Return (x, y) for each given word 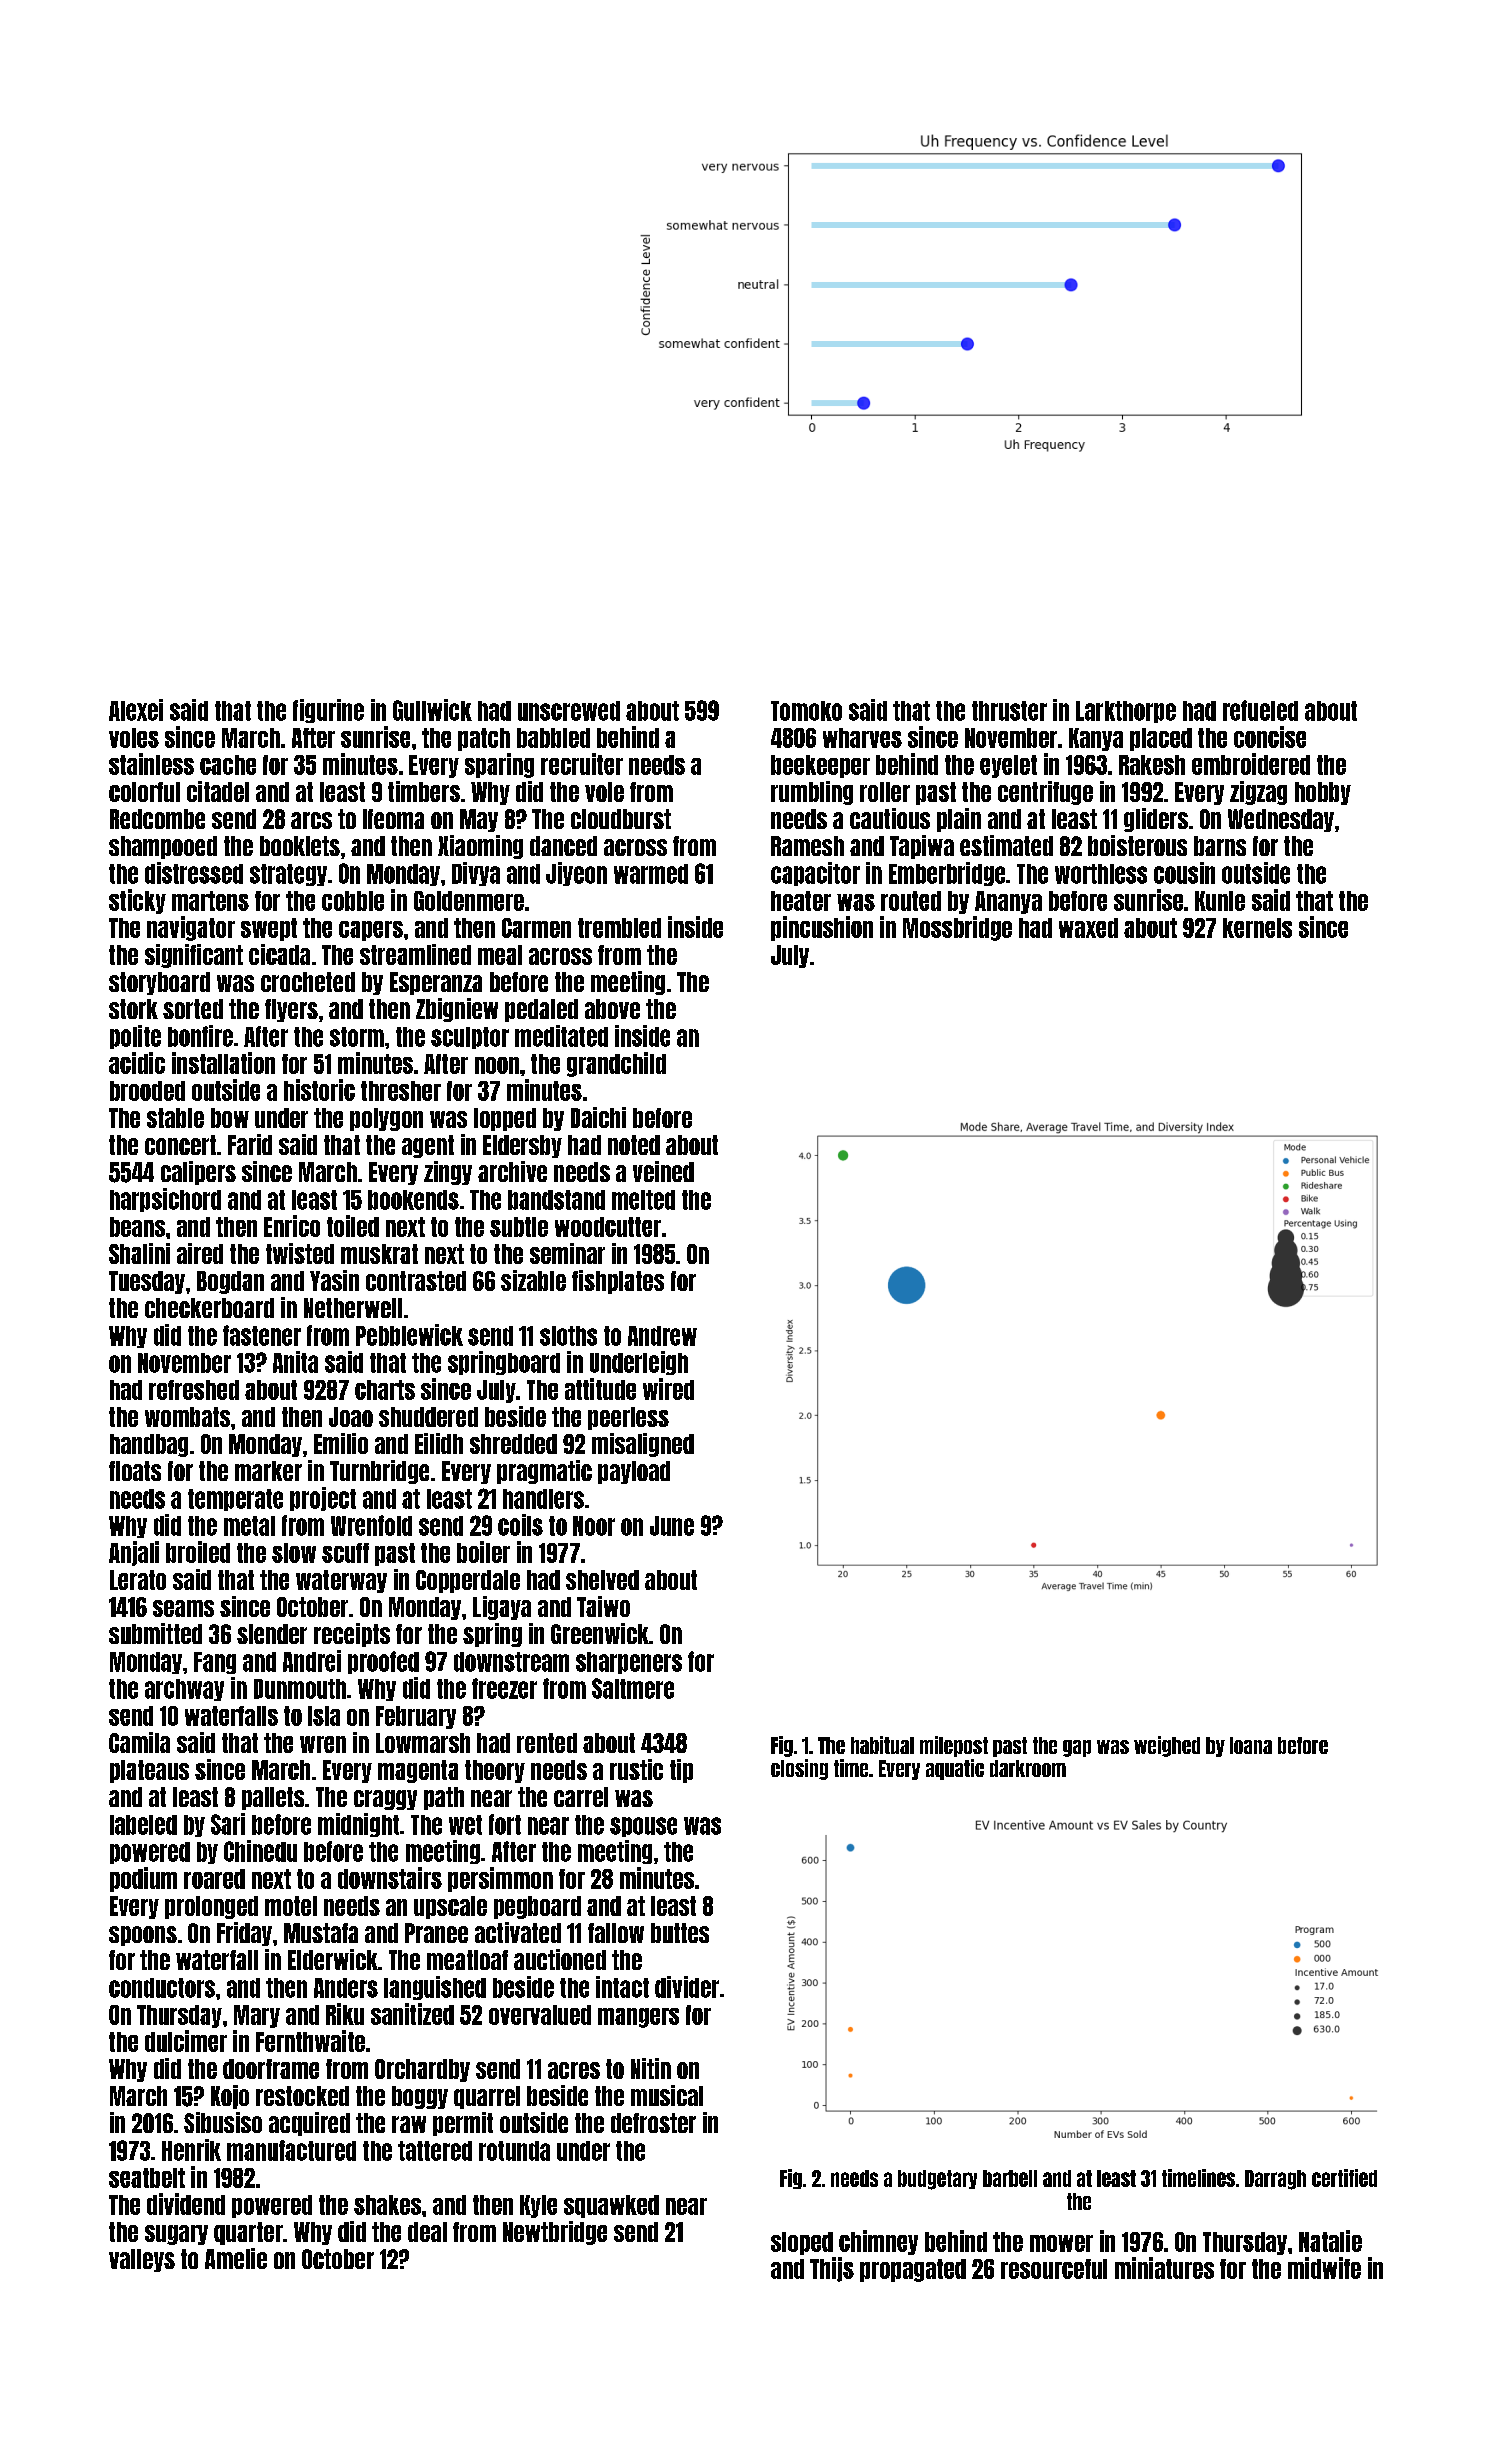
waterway (341, 1581)
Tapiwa (922, 847)
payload (634, 1472)
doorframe (271, 2069)
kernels (1257, 928)
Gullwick (432, 710)
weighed (1167, 1746)
